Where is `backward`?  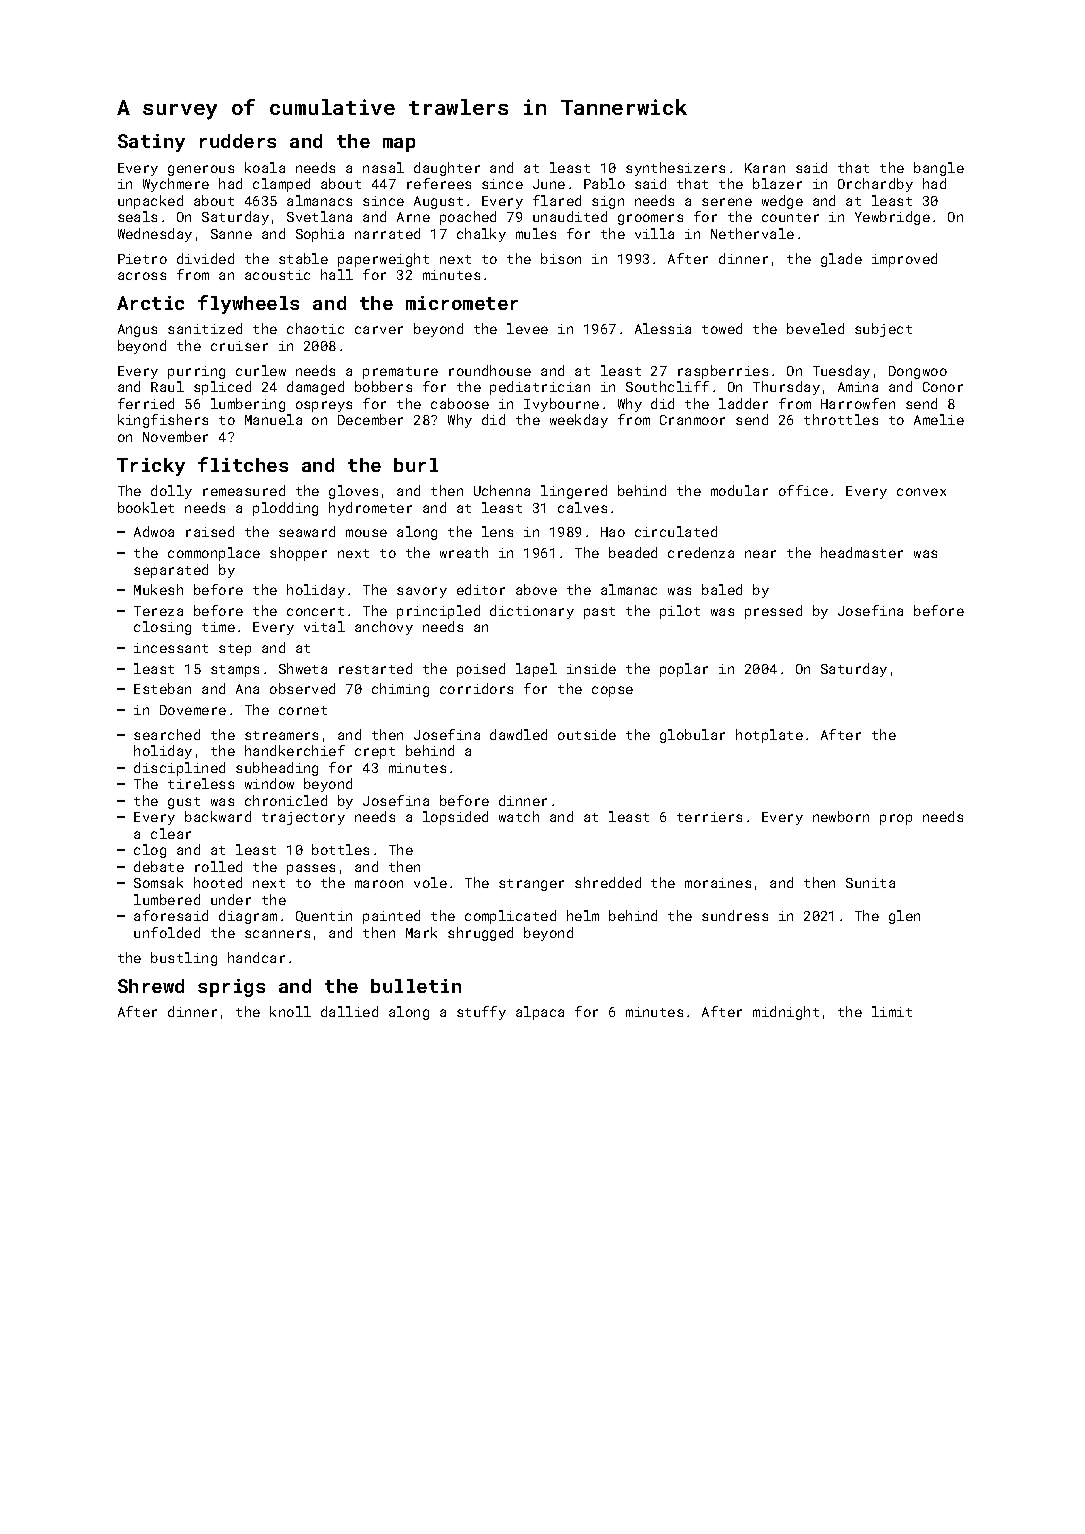
backward is located at coordinates (218, 816).
